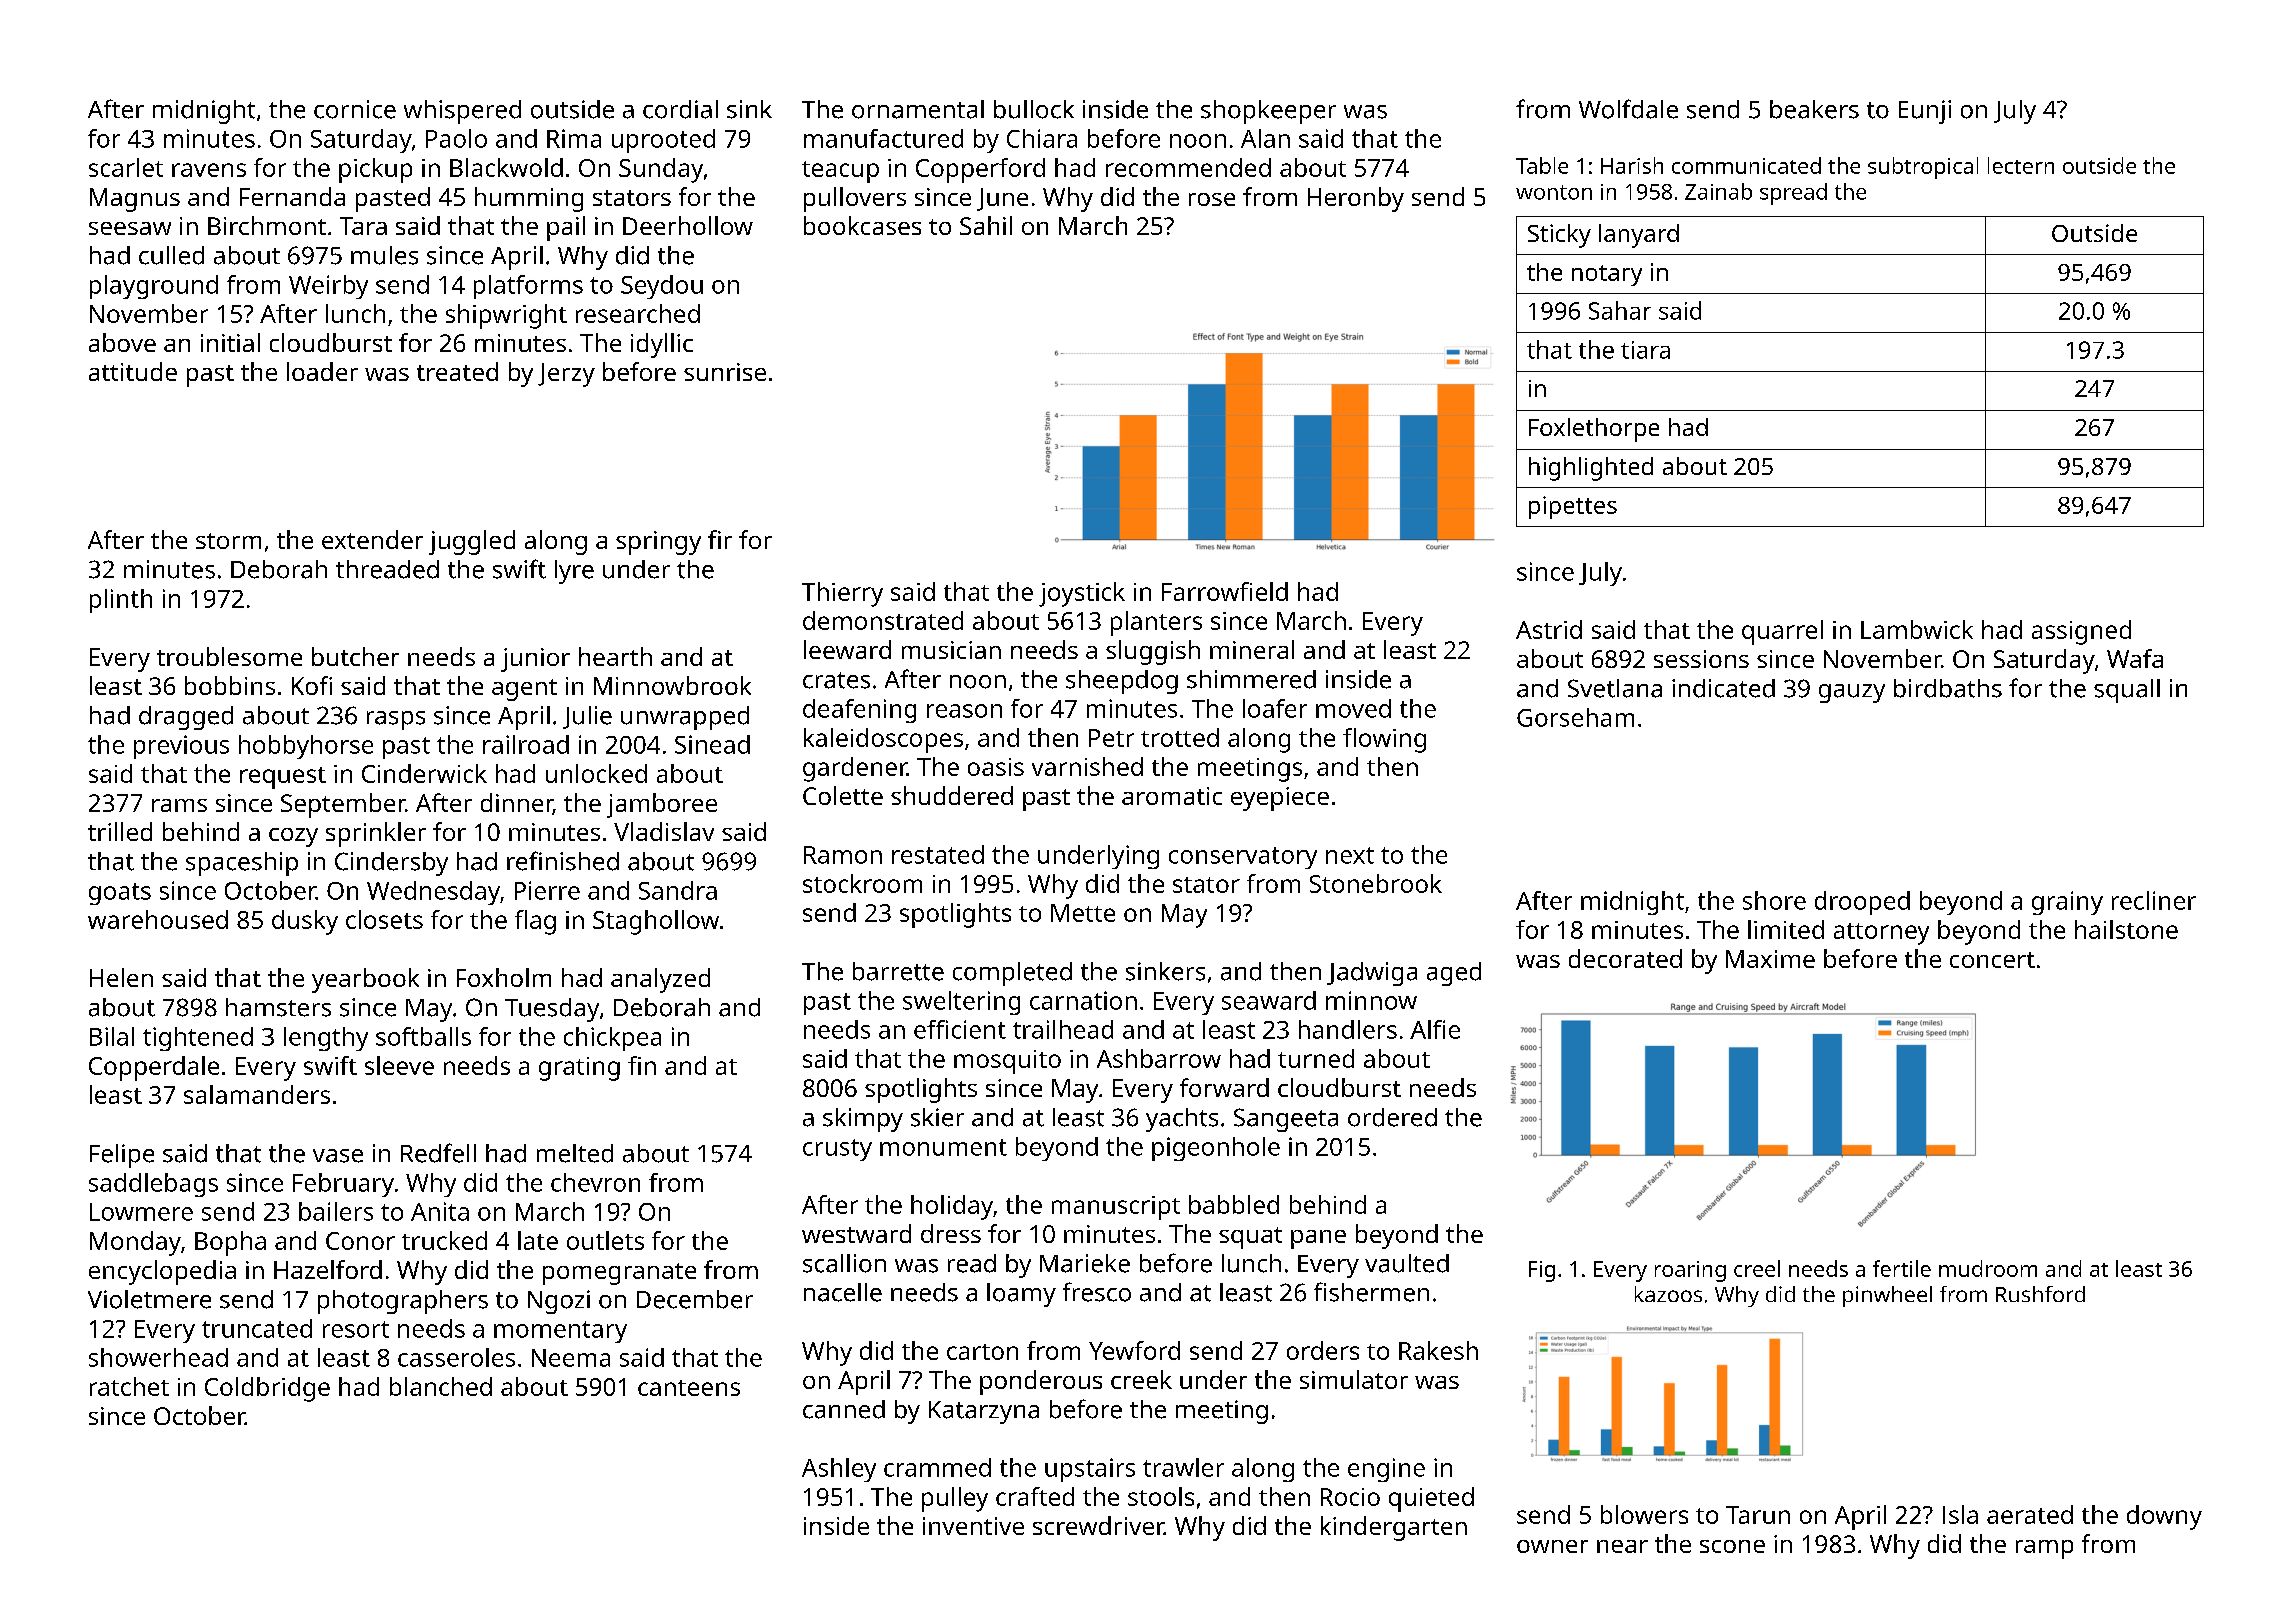  I want to click on ratchet, so click(129, 1386).
